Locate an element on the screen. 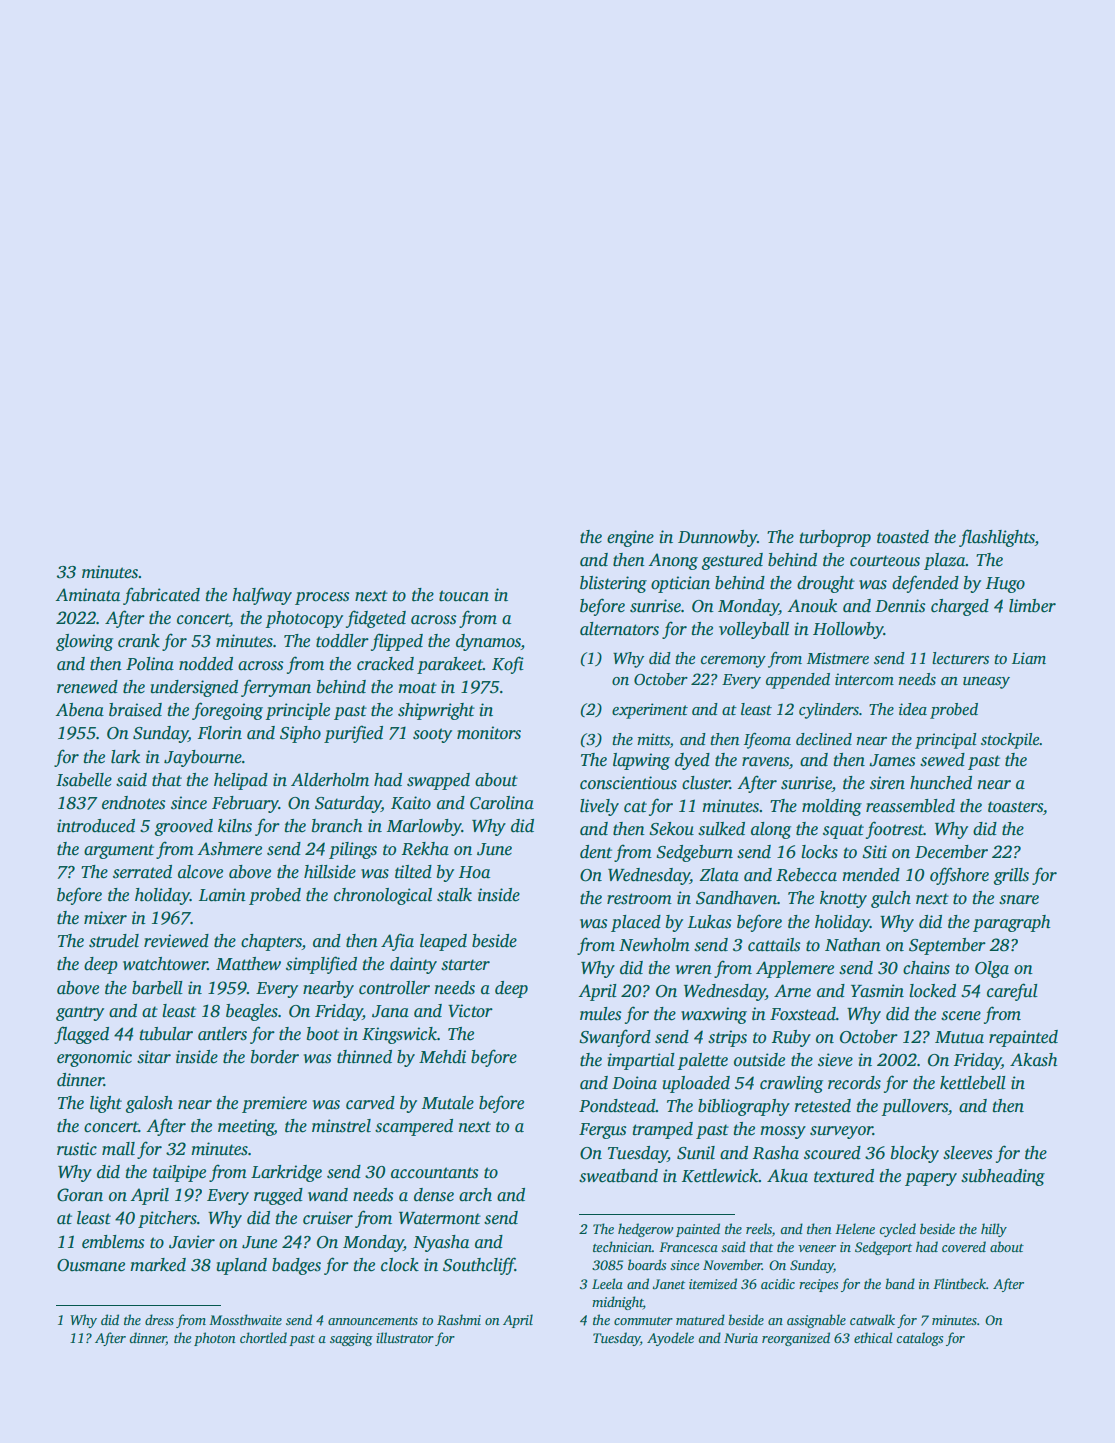  Abena is located at coordinates (80, 710).
